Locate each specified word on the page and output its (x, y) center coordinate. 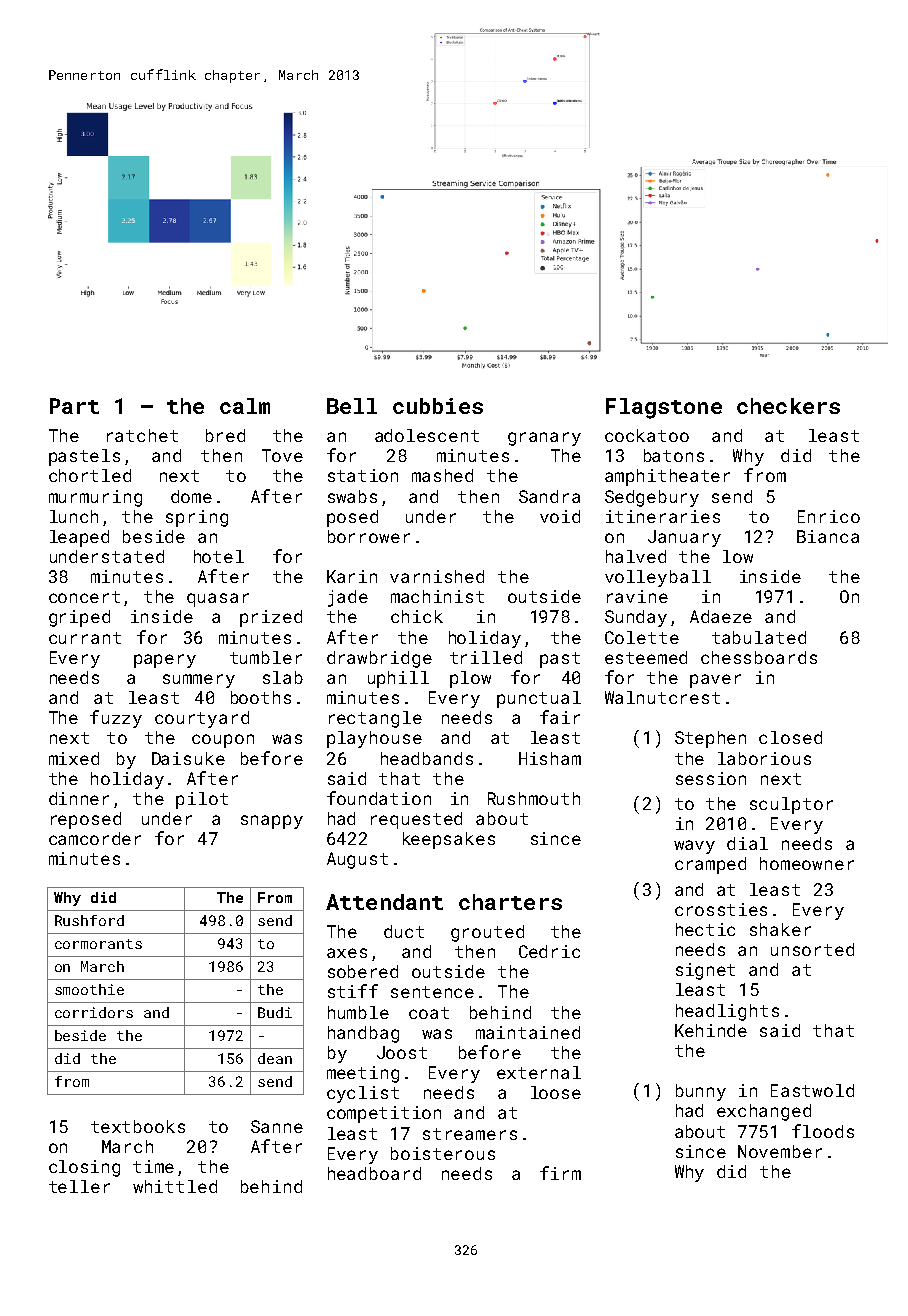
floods (823, 1131)
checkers (788, 406)
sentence (432, 992)
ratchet (142, 435)
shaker (780, 929)
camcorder (95, 838)
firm (560, 1173)
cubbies (438, 406)
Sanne (277, 1126)
